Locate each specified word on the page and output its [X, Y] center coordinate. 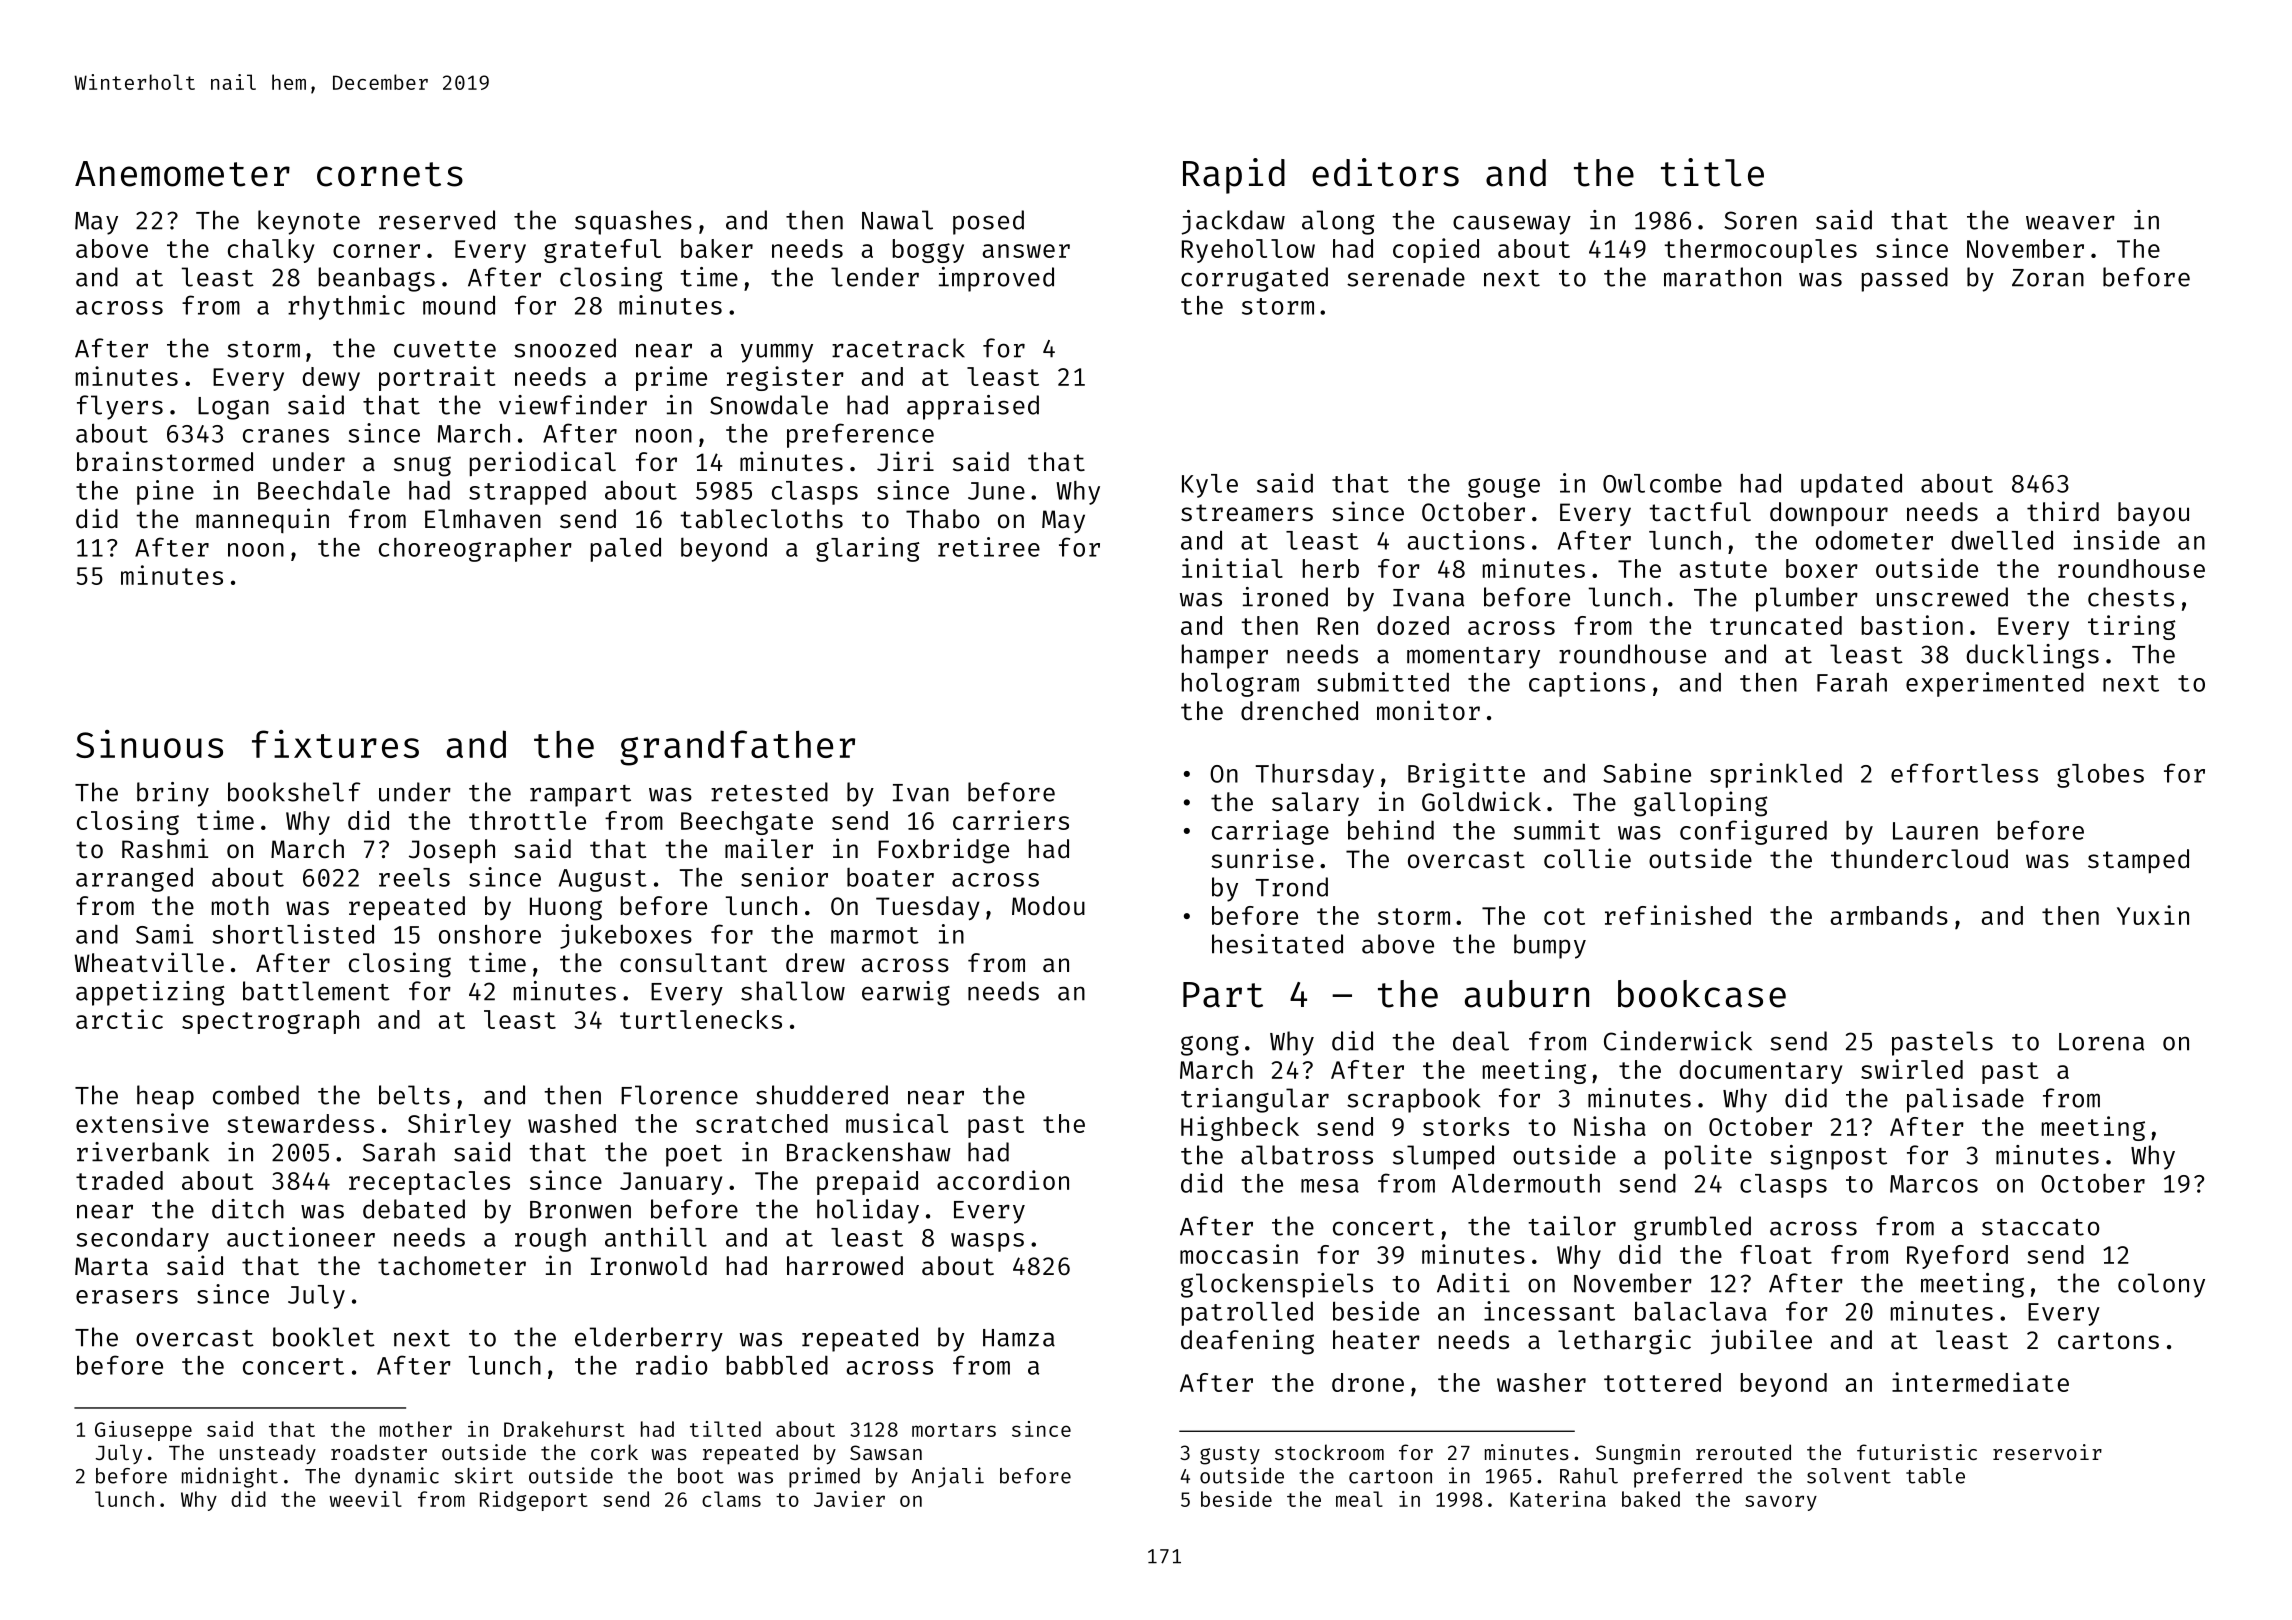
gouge [1504, 488]
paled [626, 549]
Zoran [2048, 278]
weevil [365, 1499]
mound [459, 305]
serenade [1406, 277]
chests [2131, 597]
